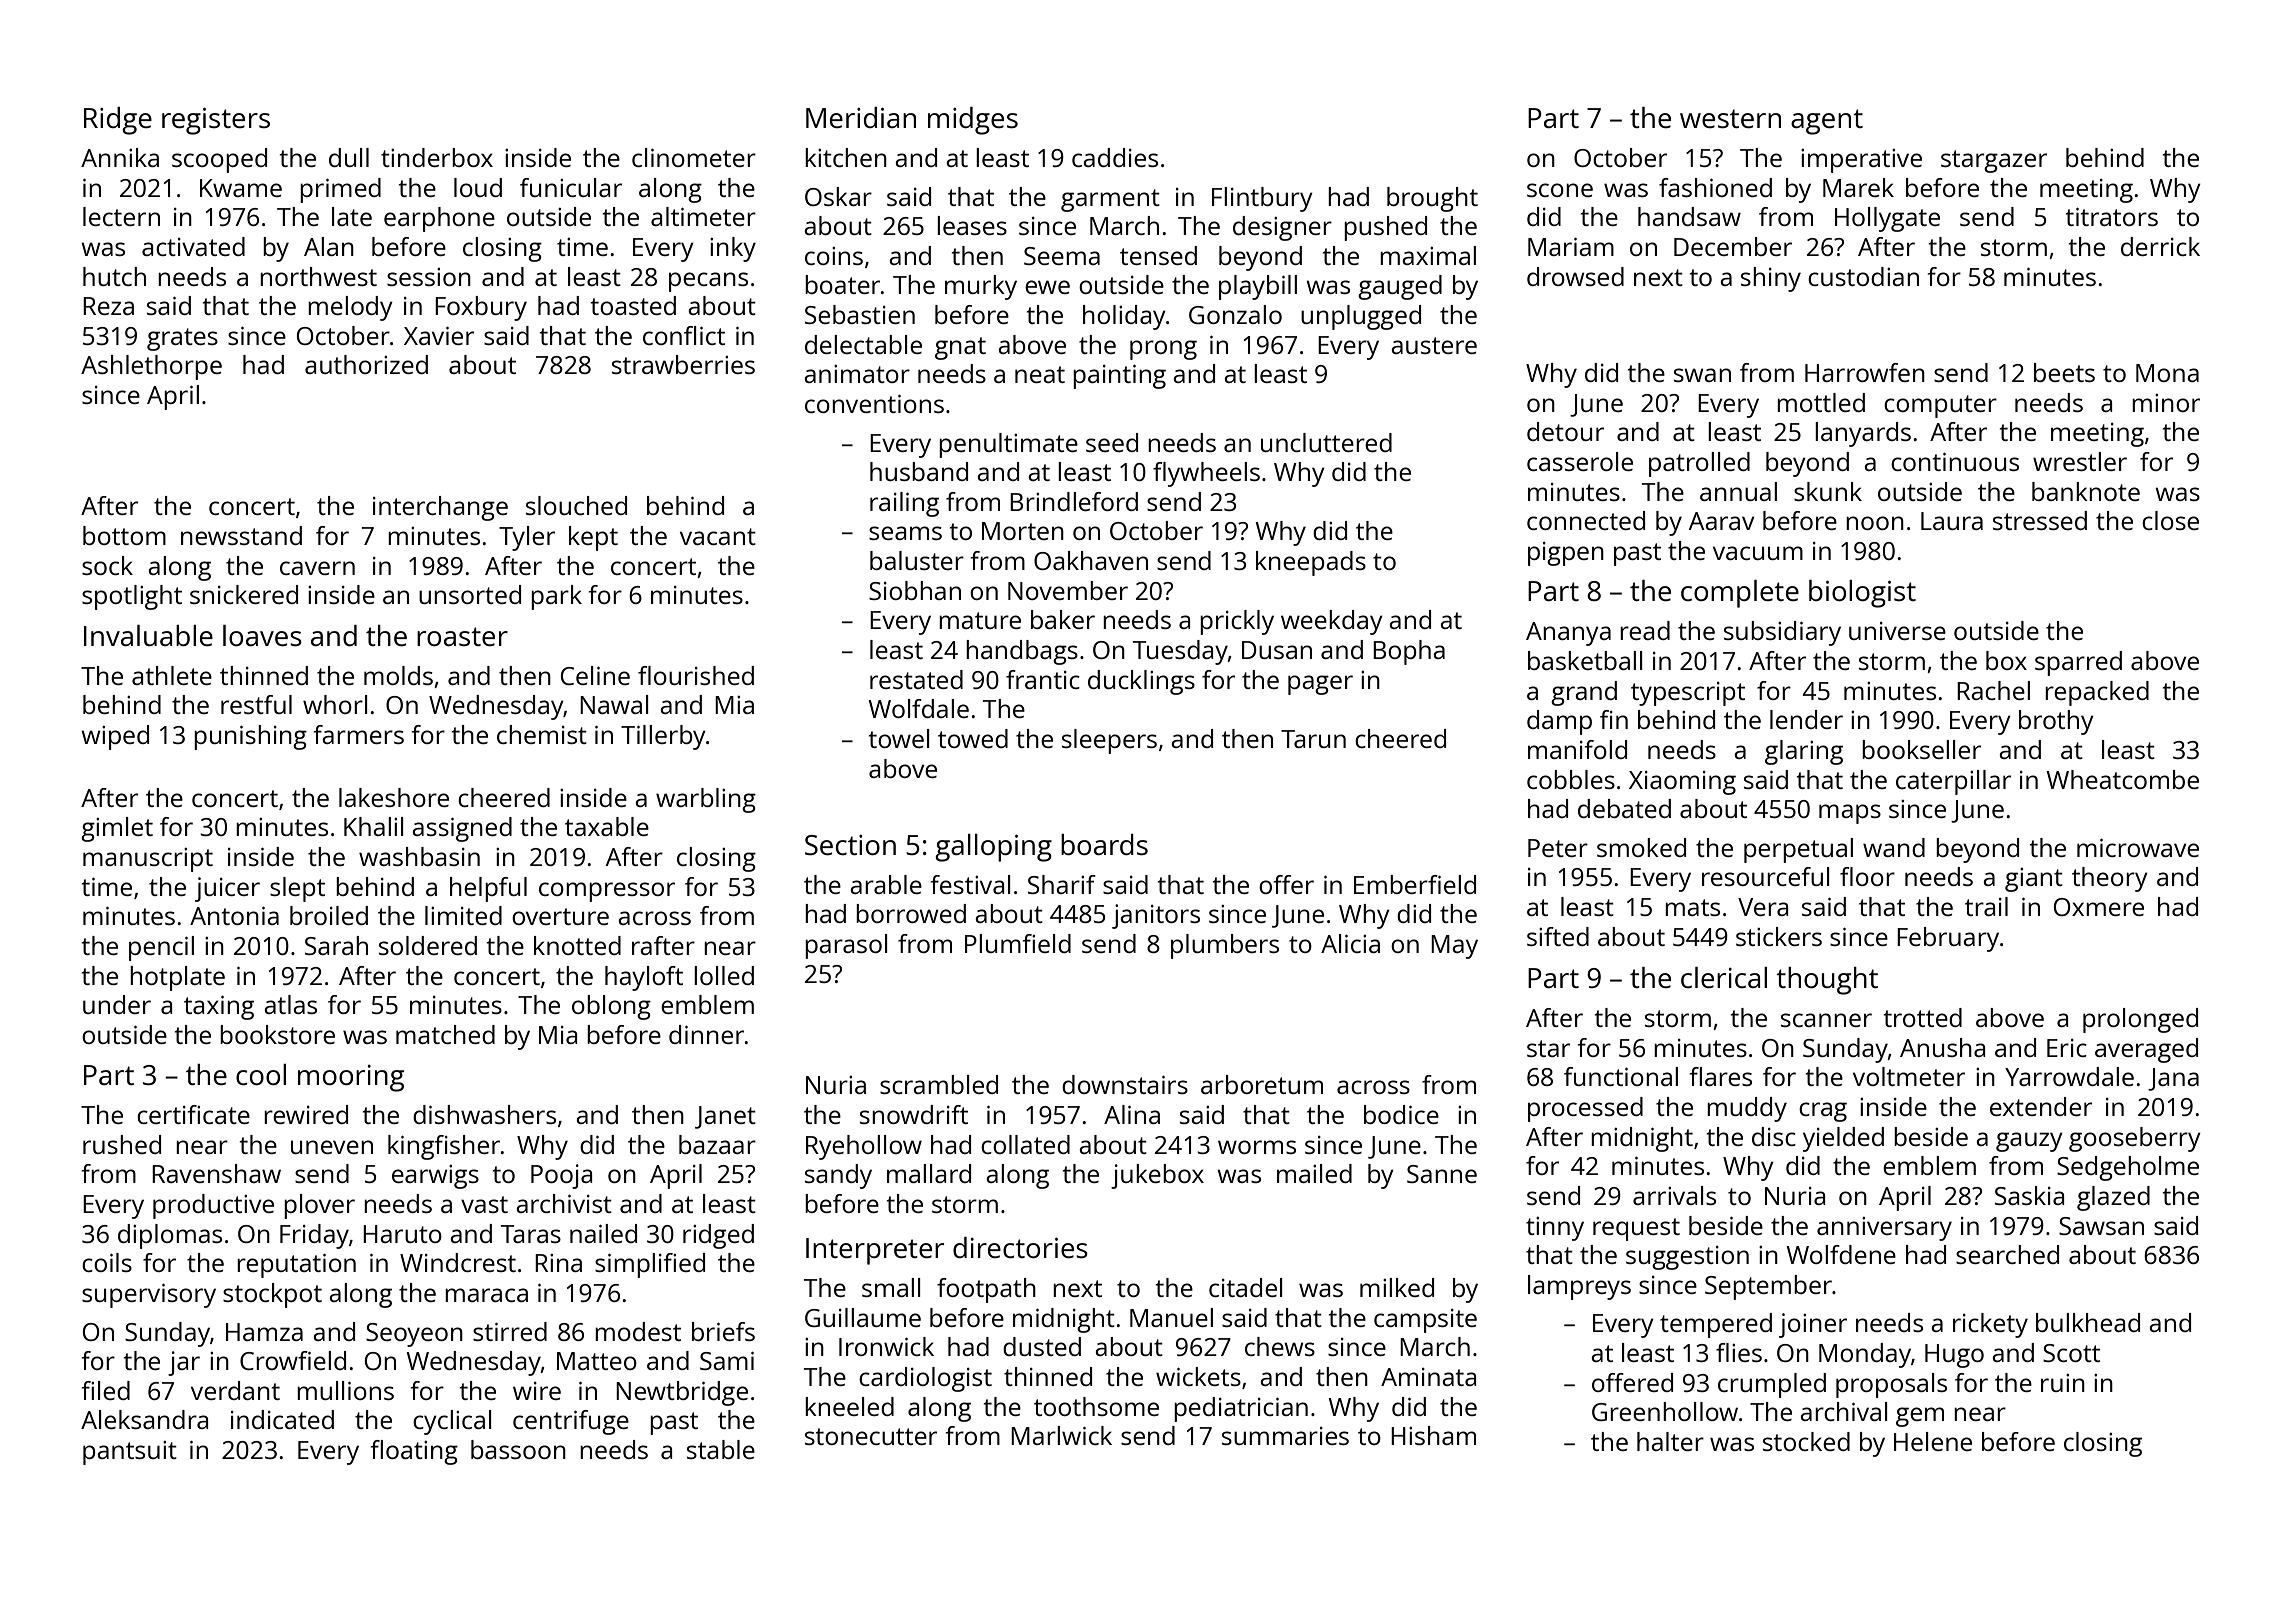 The width and height of the screenshot is (2282, 1613). I want to click on maps, so click(1850, 814).
